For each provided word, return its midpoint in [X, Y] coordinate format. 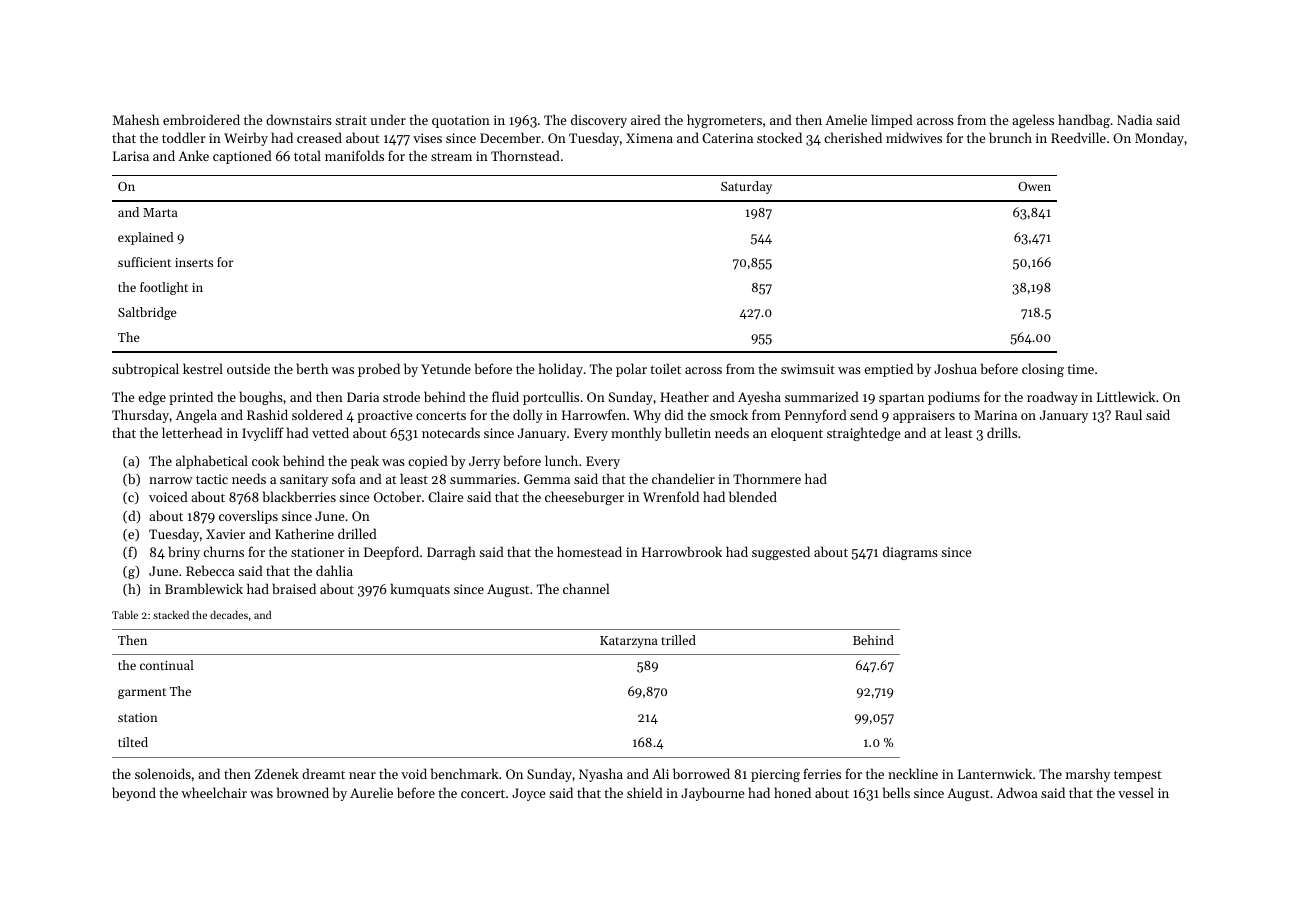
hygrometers [724, 121]
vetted [330, 432]
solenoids [163, 773]
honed [792, 792]
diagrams [910, 553]
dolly [528, 416]
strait [351, 120]
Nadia [1134, 119]
